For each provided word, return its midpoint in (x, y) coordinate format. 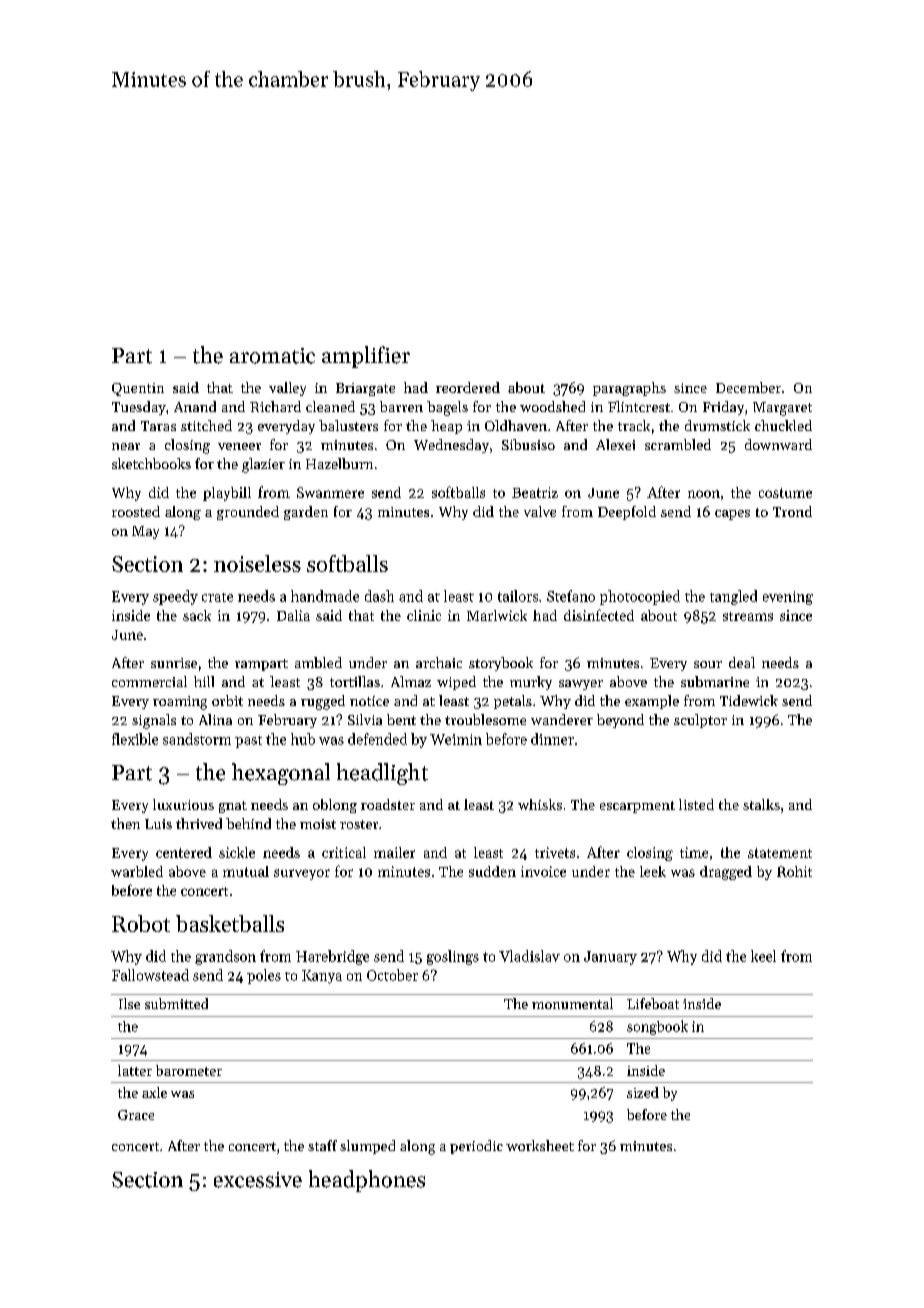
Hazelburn (339, 463)
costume (785, 493)
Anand (195, 406)
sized (643, 1092)
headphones (367, 1181)
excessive (258, 1180)
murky (531, 683)
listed (696, 804)
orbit (227, 700)
